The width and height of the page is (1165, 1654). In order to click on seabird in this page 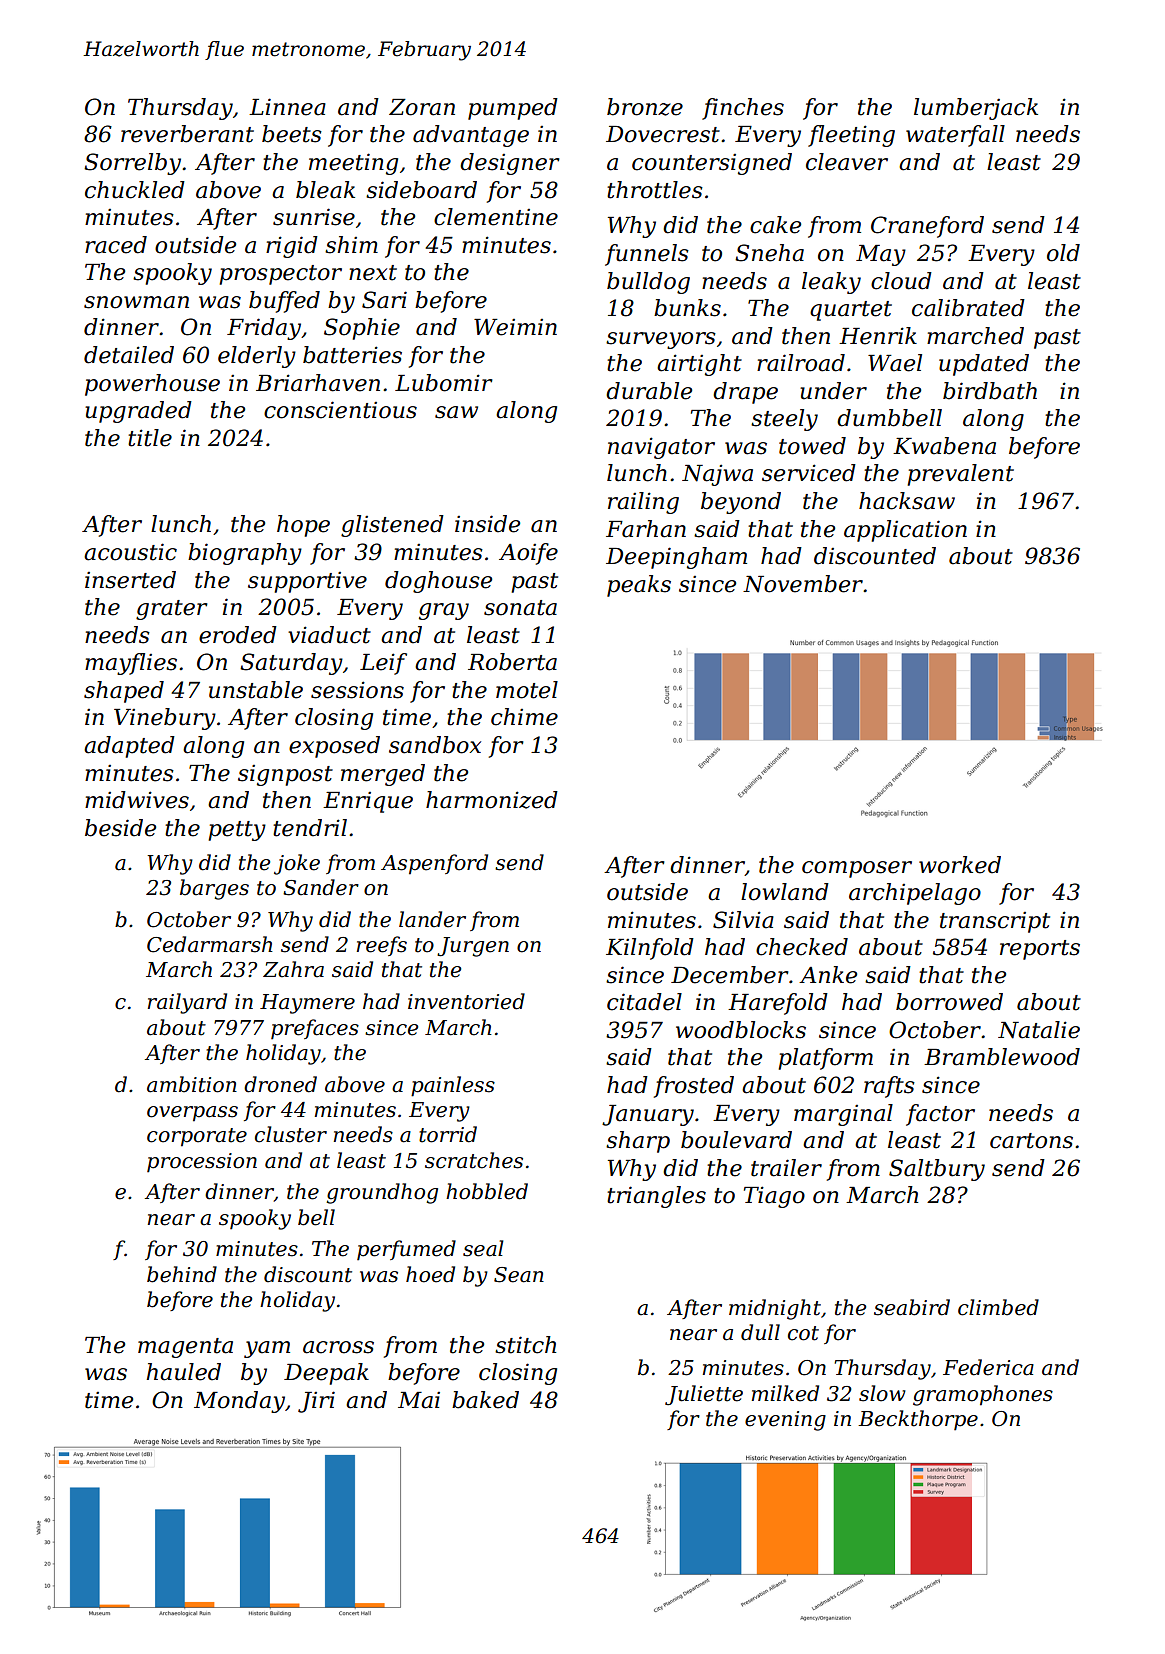, I will do `click(912, 1307)`.
